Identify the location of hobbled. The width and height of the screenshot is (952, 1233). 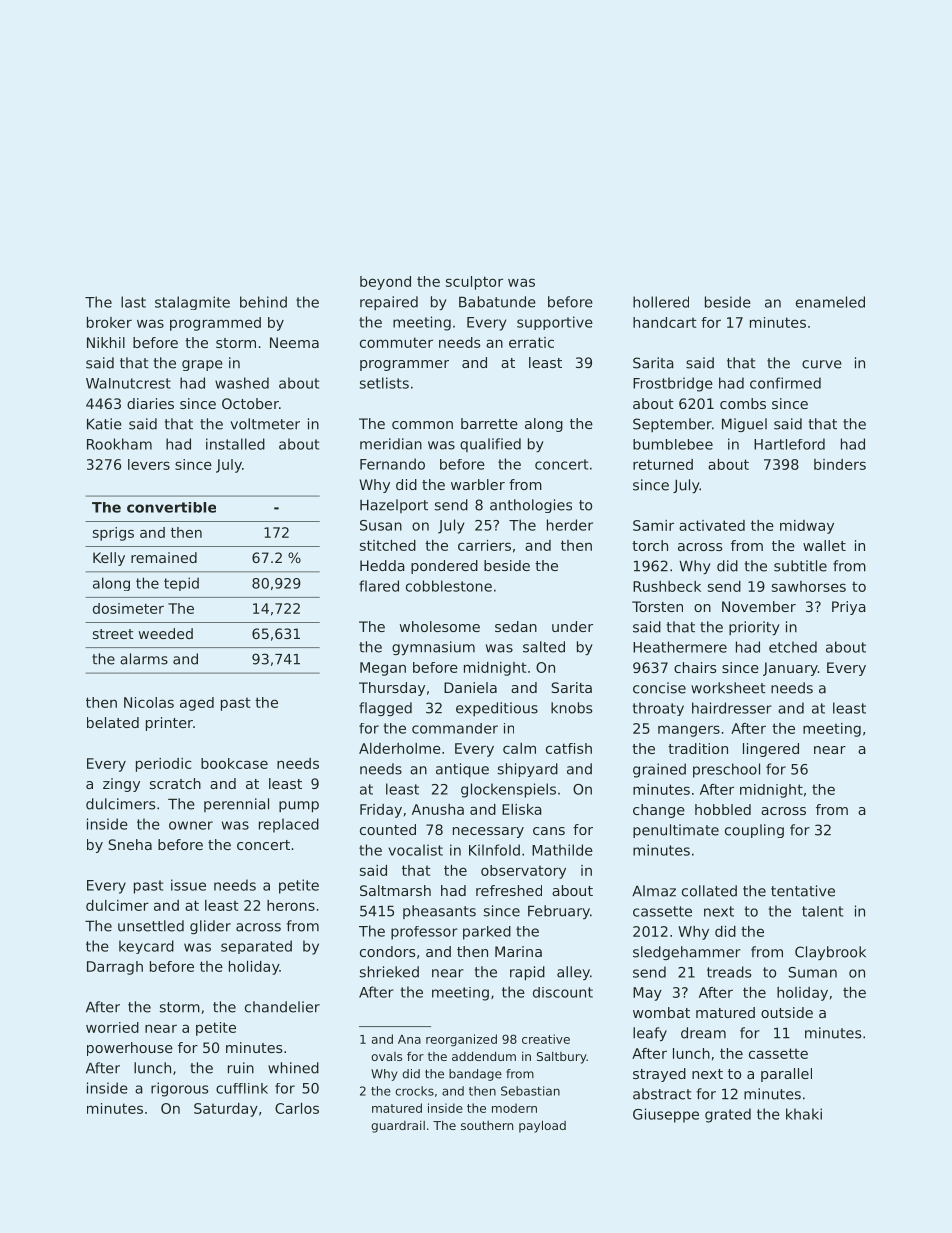
(723, 809).
